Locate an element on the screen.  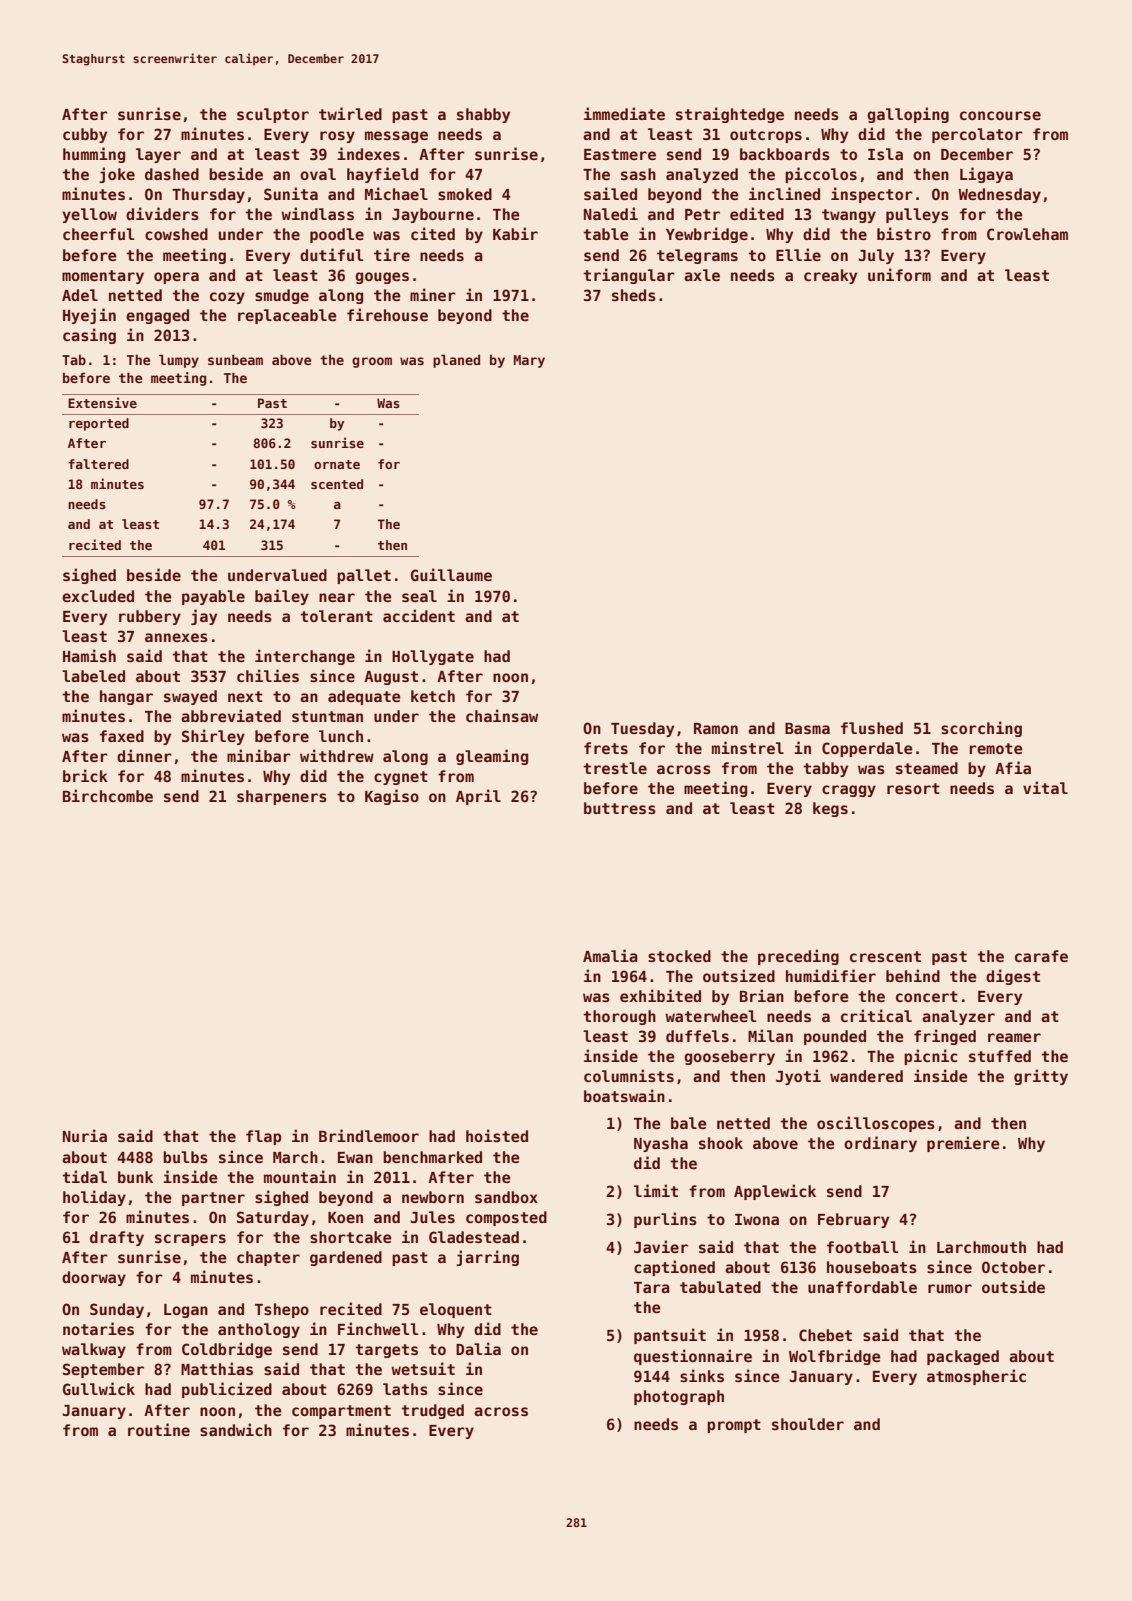
Tara is located at coordinates (652, 1287).
